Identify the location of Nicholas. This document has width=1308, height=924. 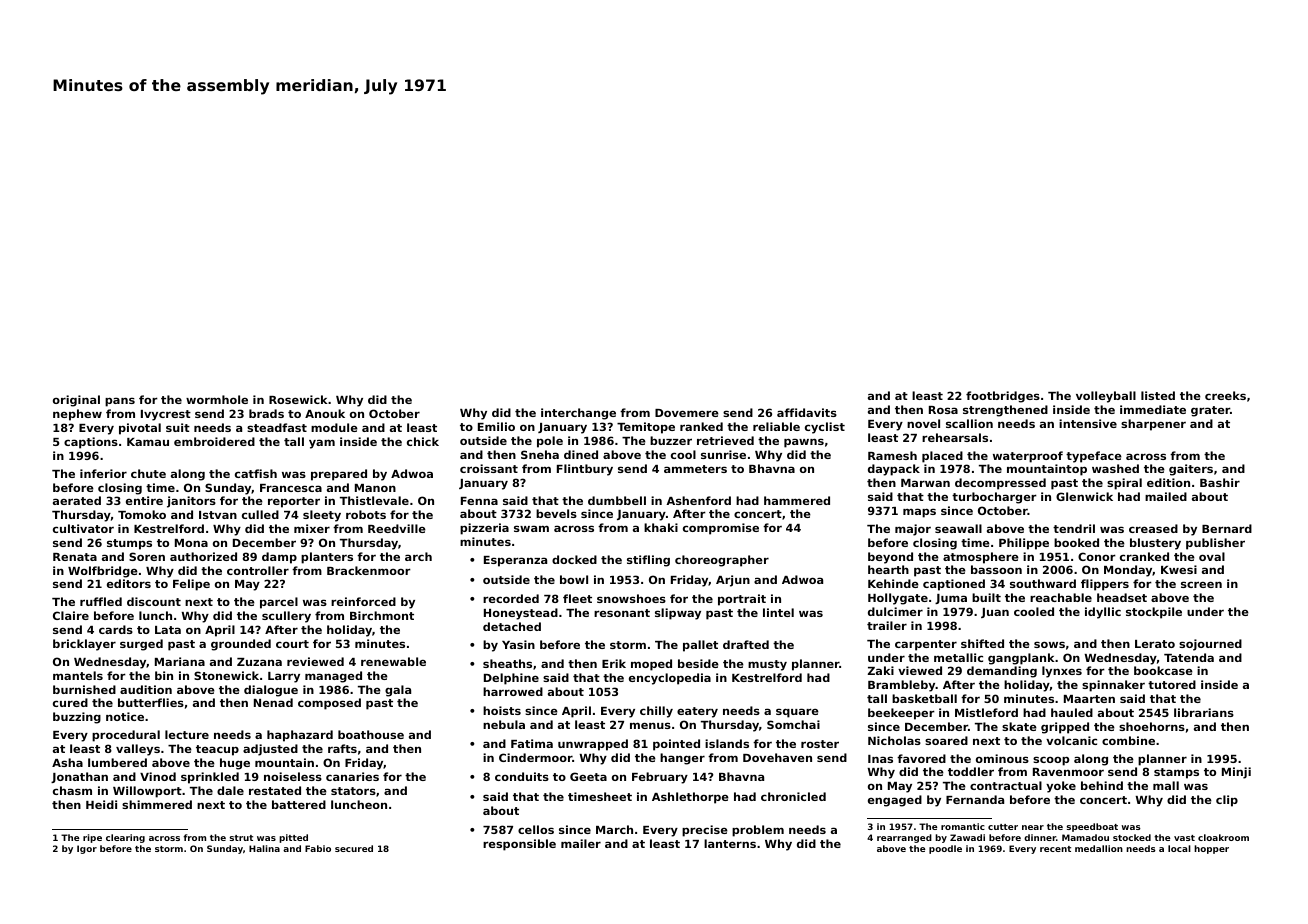
(894, 740).
